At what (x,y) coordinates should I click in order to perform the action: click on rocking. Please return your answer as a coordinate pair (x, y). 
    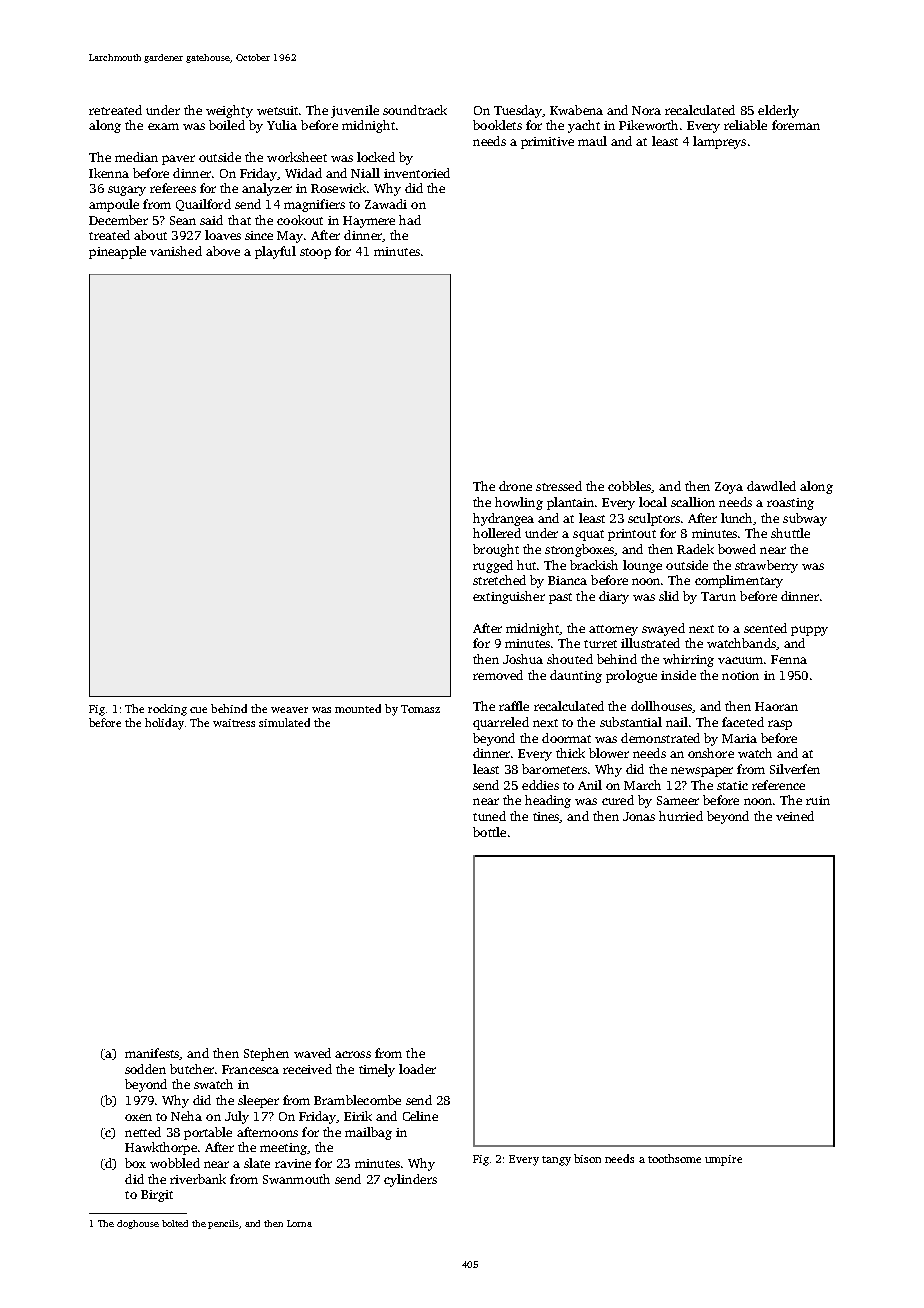
    Looking at the image, I should click on (167, 710).
